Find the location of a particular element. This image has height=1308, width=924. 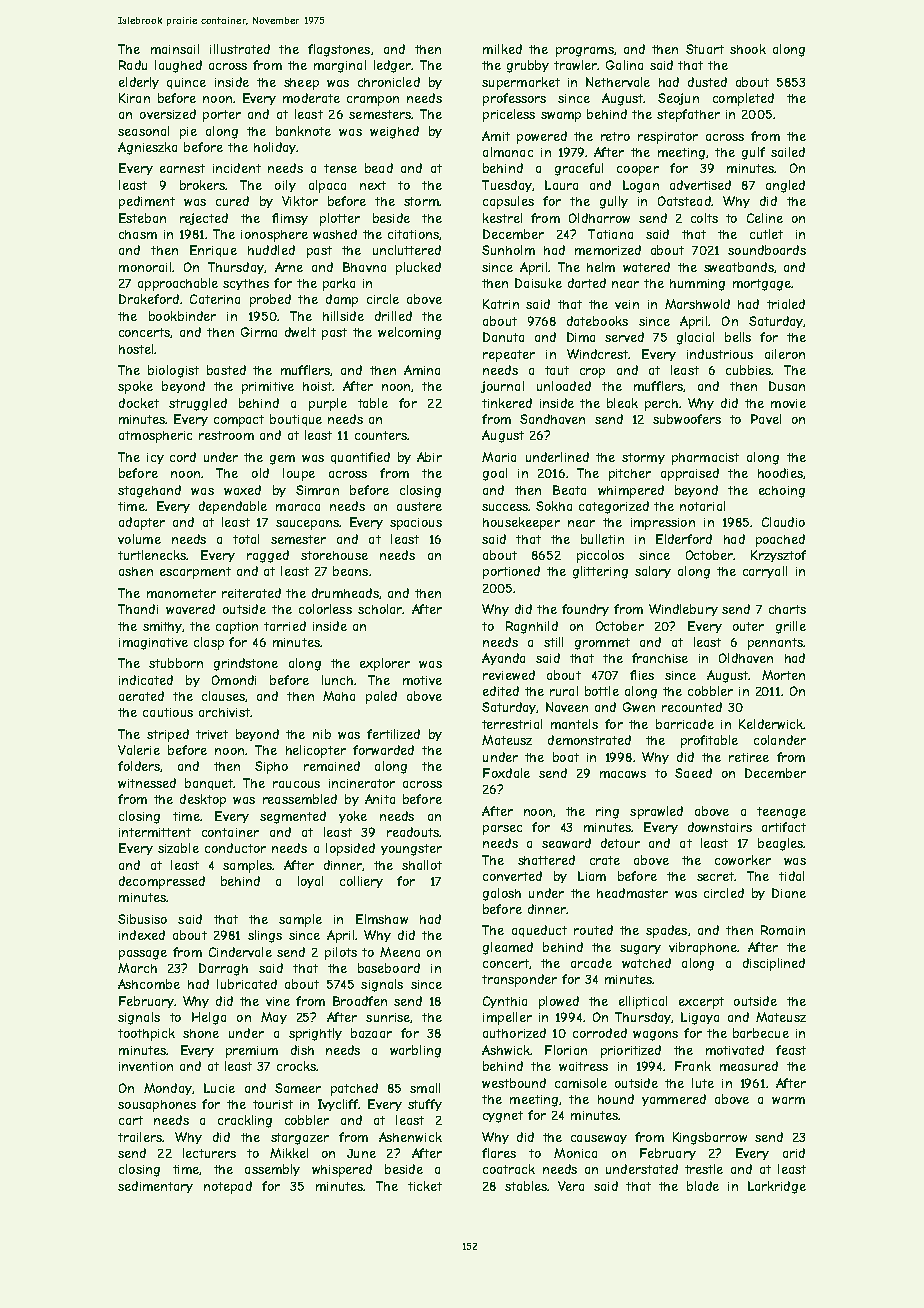

reiterated is located at coordinates (251, 593).
